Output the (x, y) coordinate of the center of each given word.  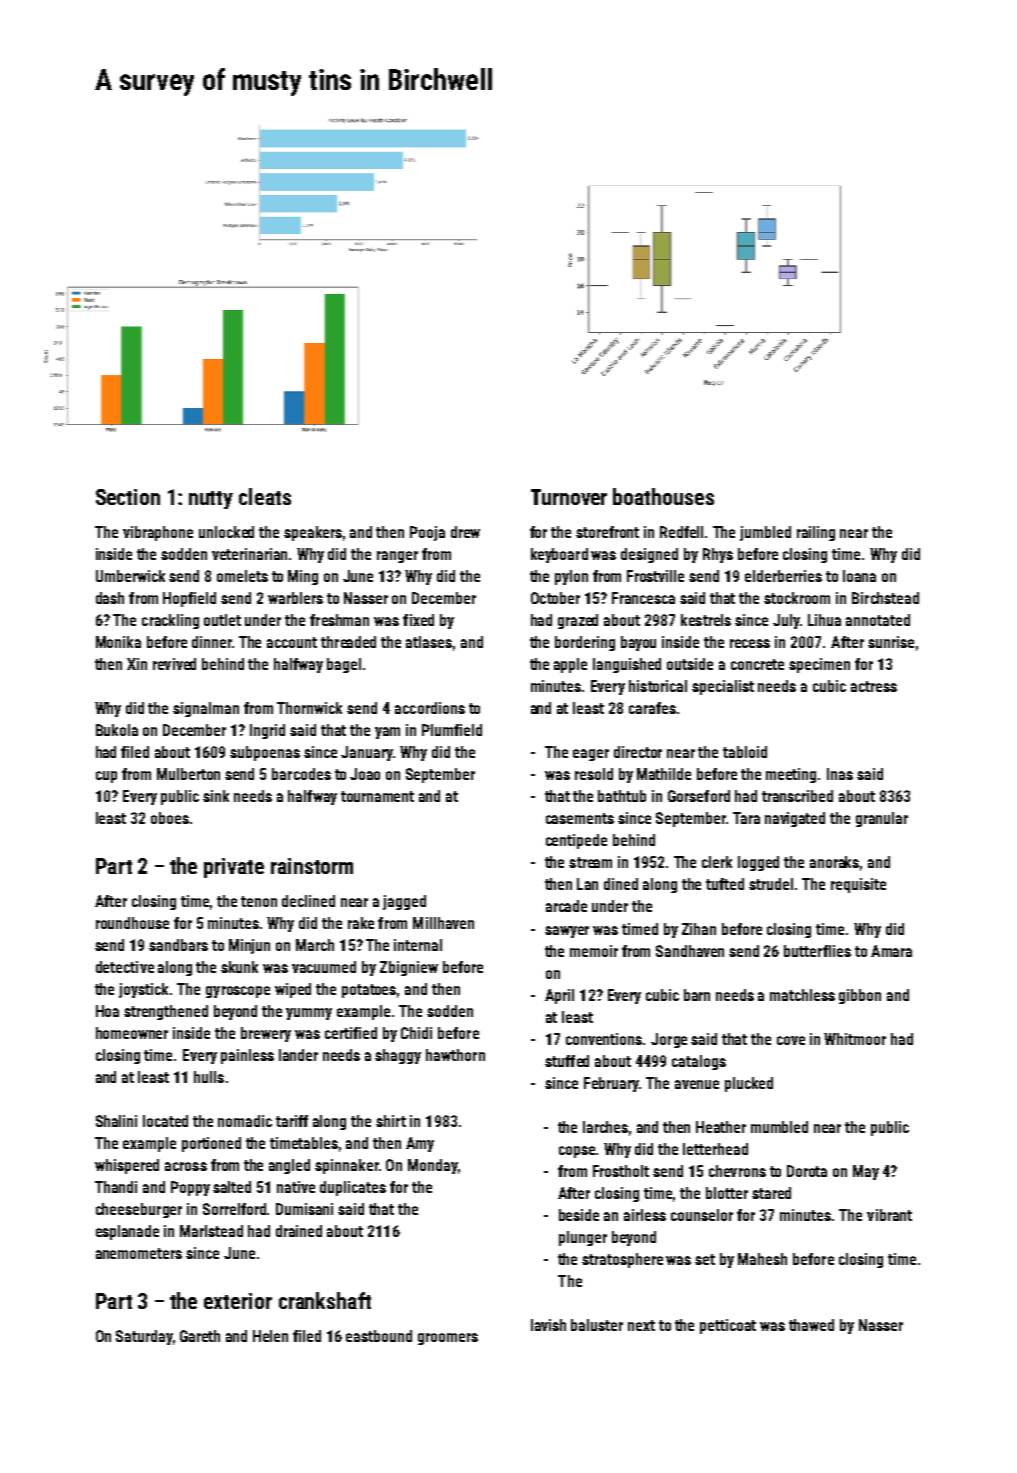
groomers (448, 1339)
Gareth (200, 1336)
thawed (811, 1325)
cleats (265, 496)
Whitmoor (855, 1039)
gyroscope (238, 992)
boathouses (663, 496)
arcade (566, 906)
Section (128, 497)
